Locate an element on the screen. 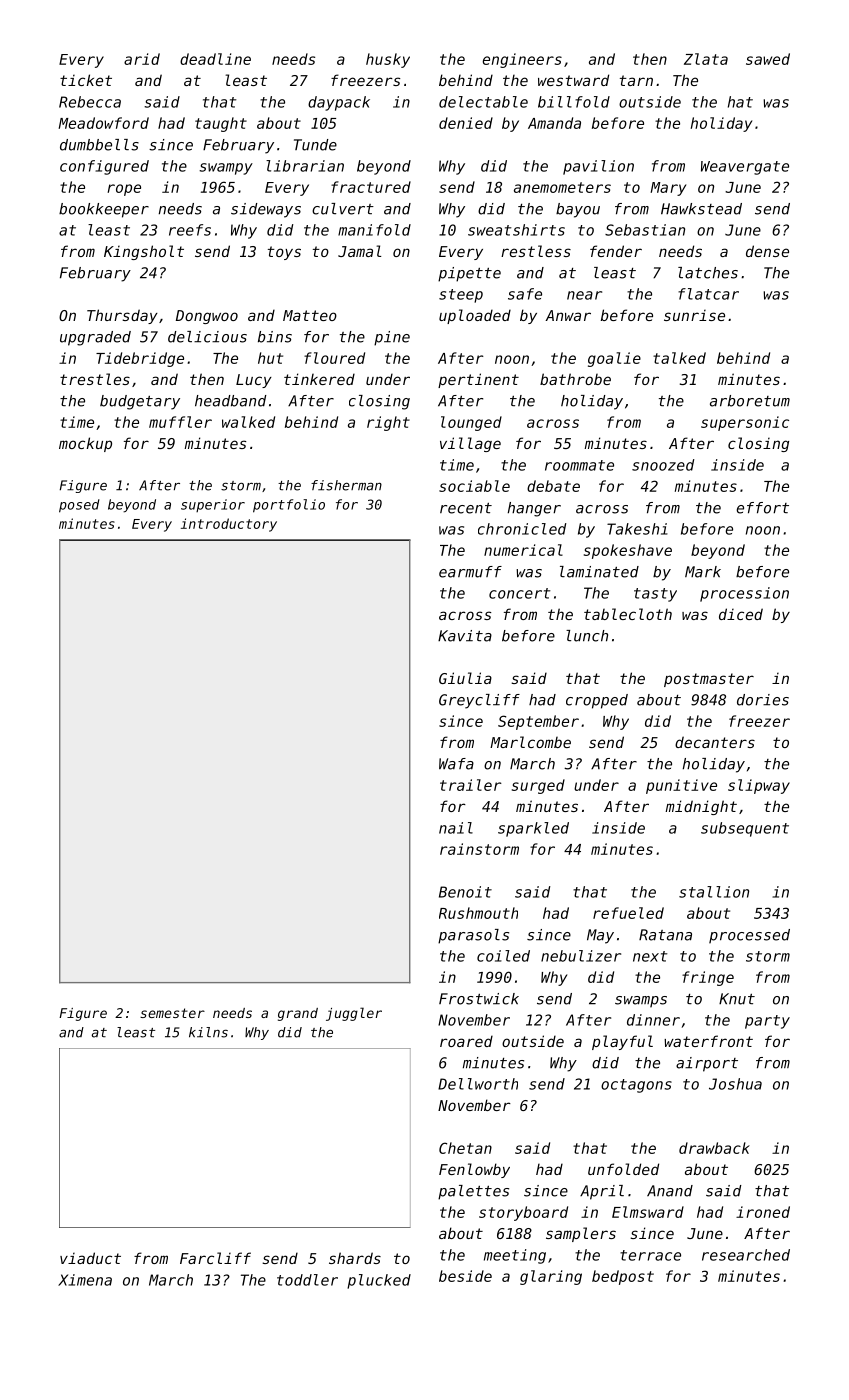  walked is located at coordinates (248, 422).
